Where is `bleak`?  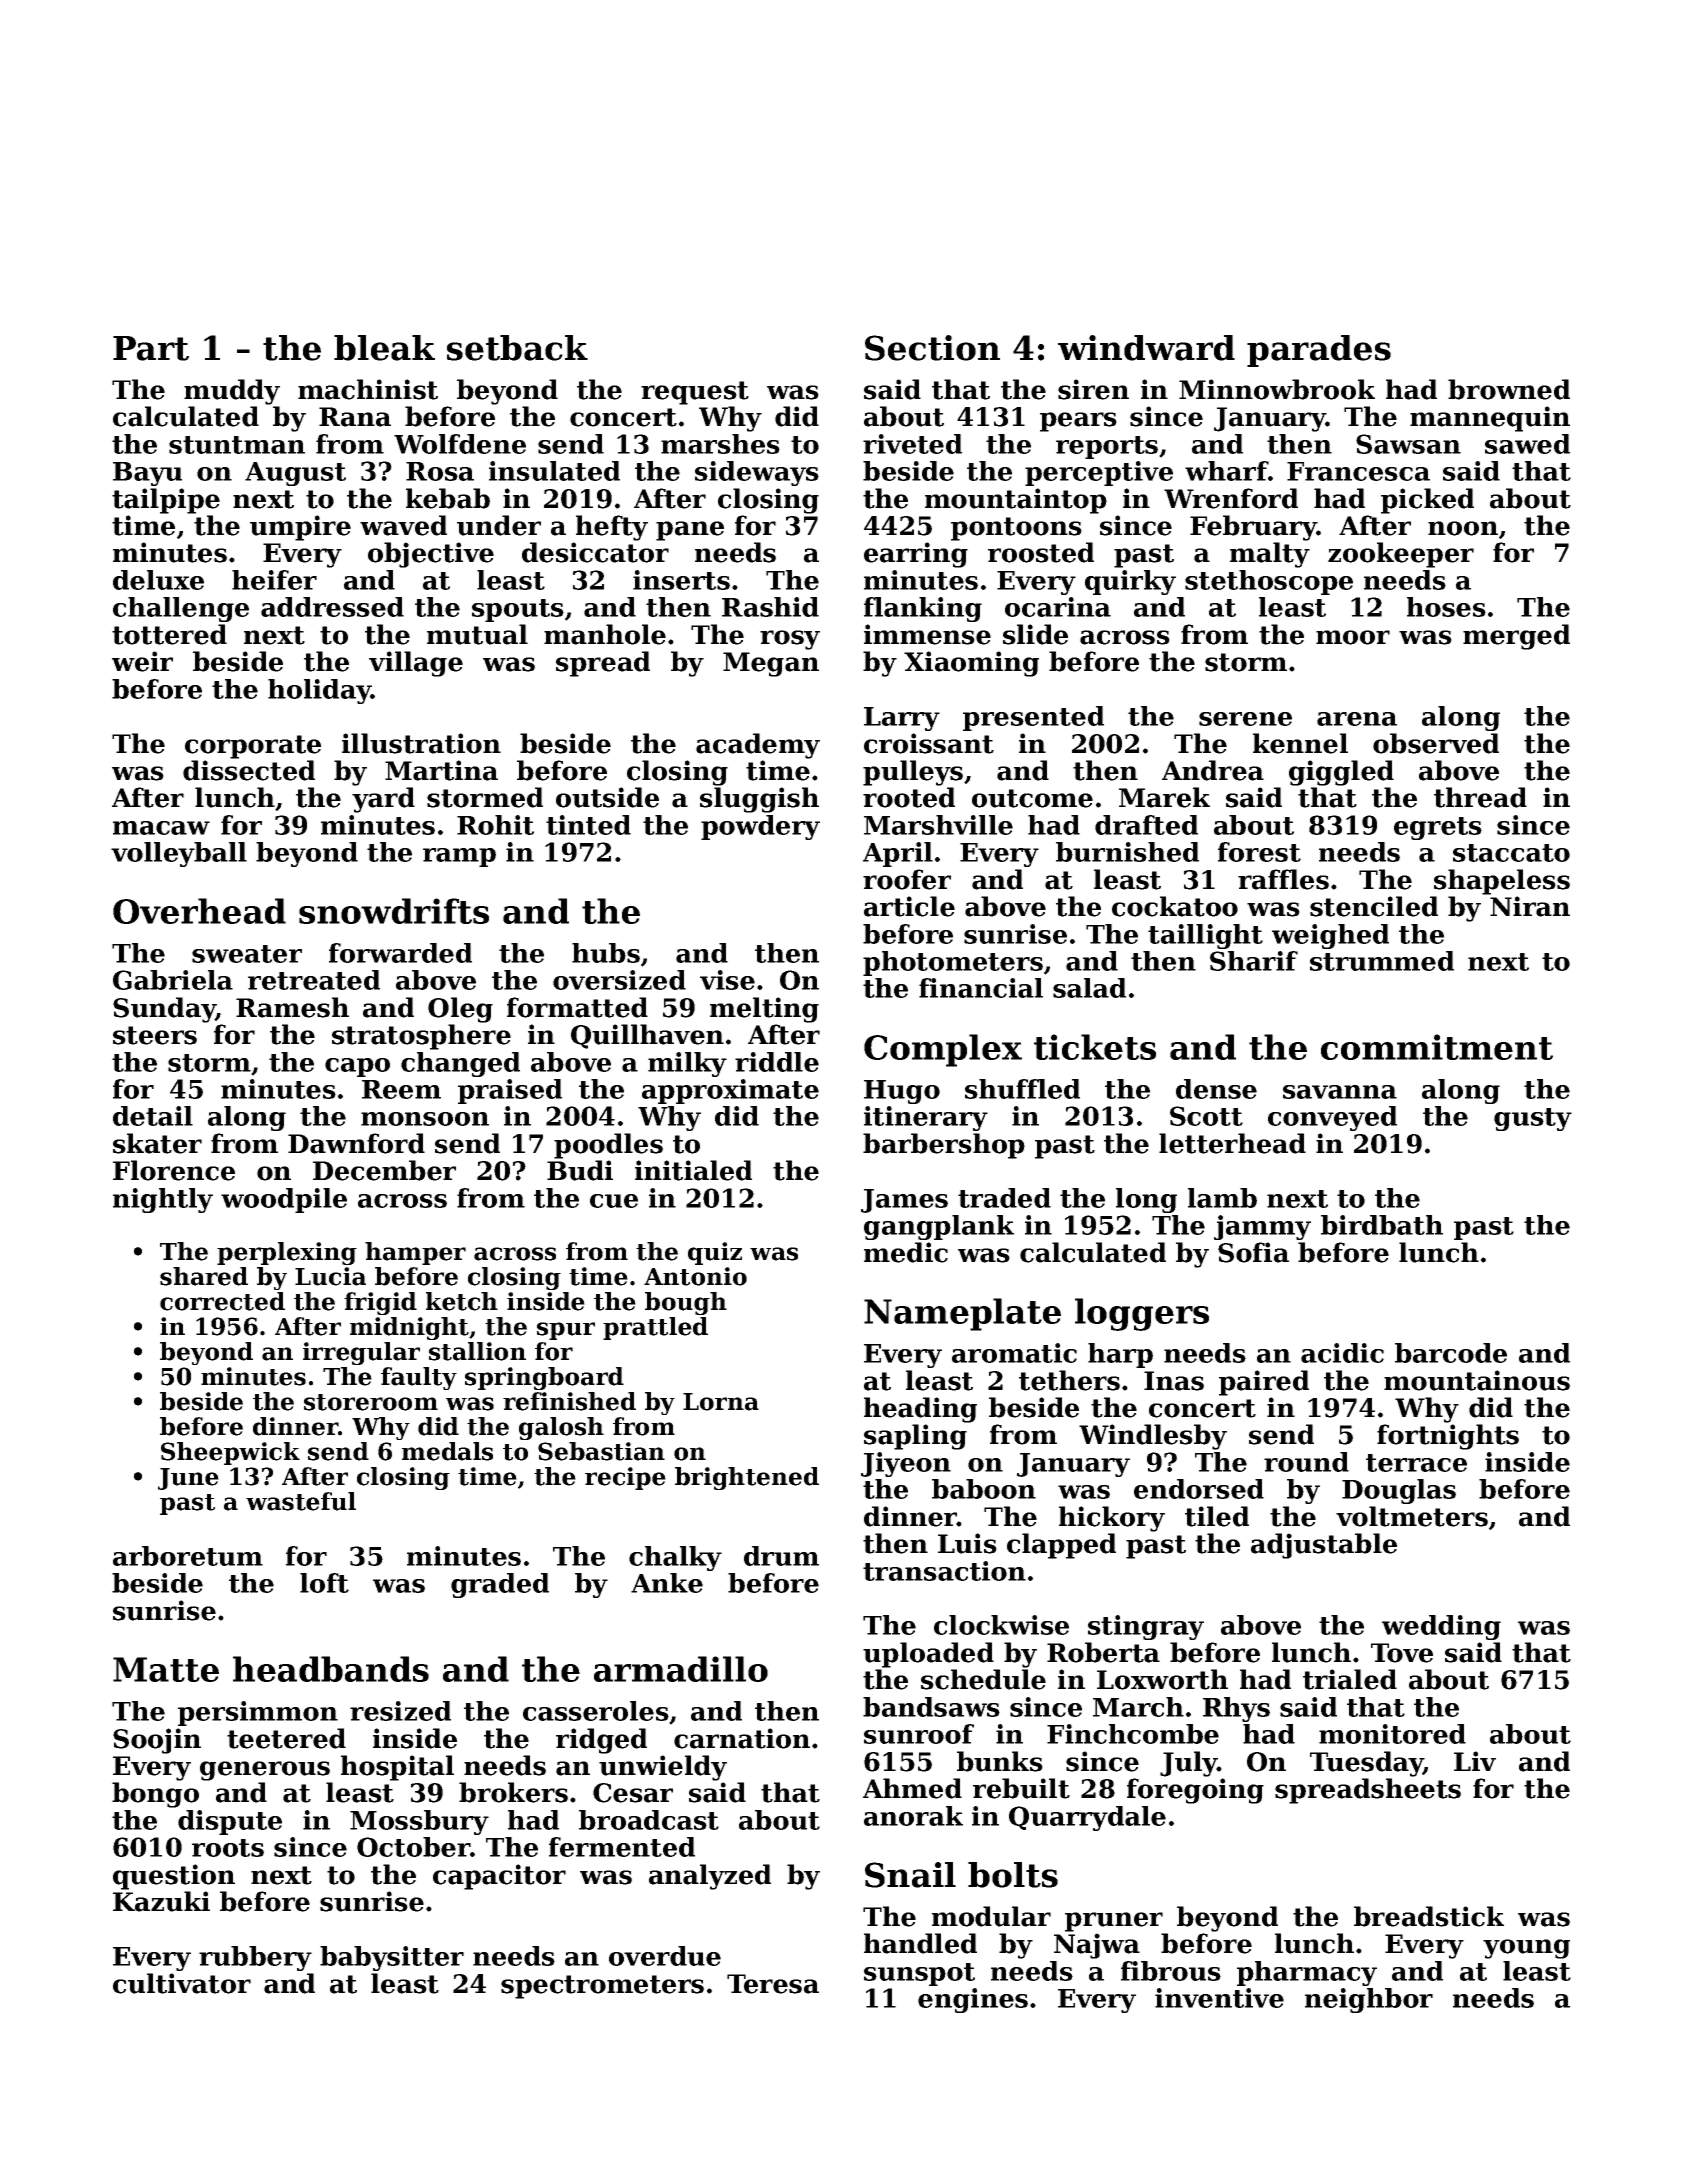 bleak is located at coordinates (384, 348).
